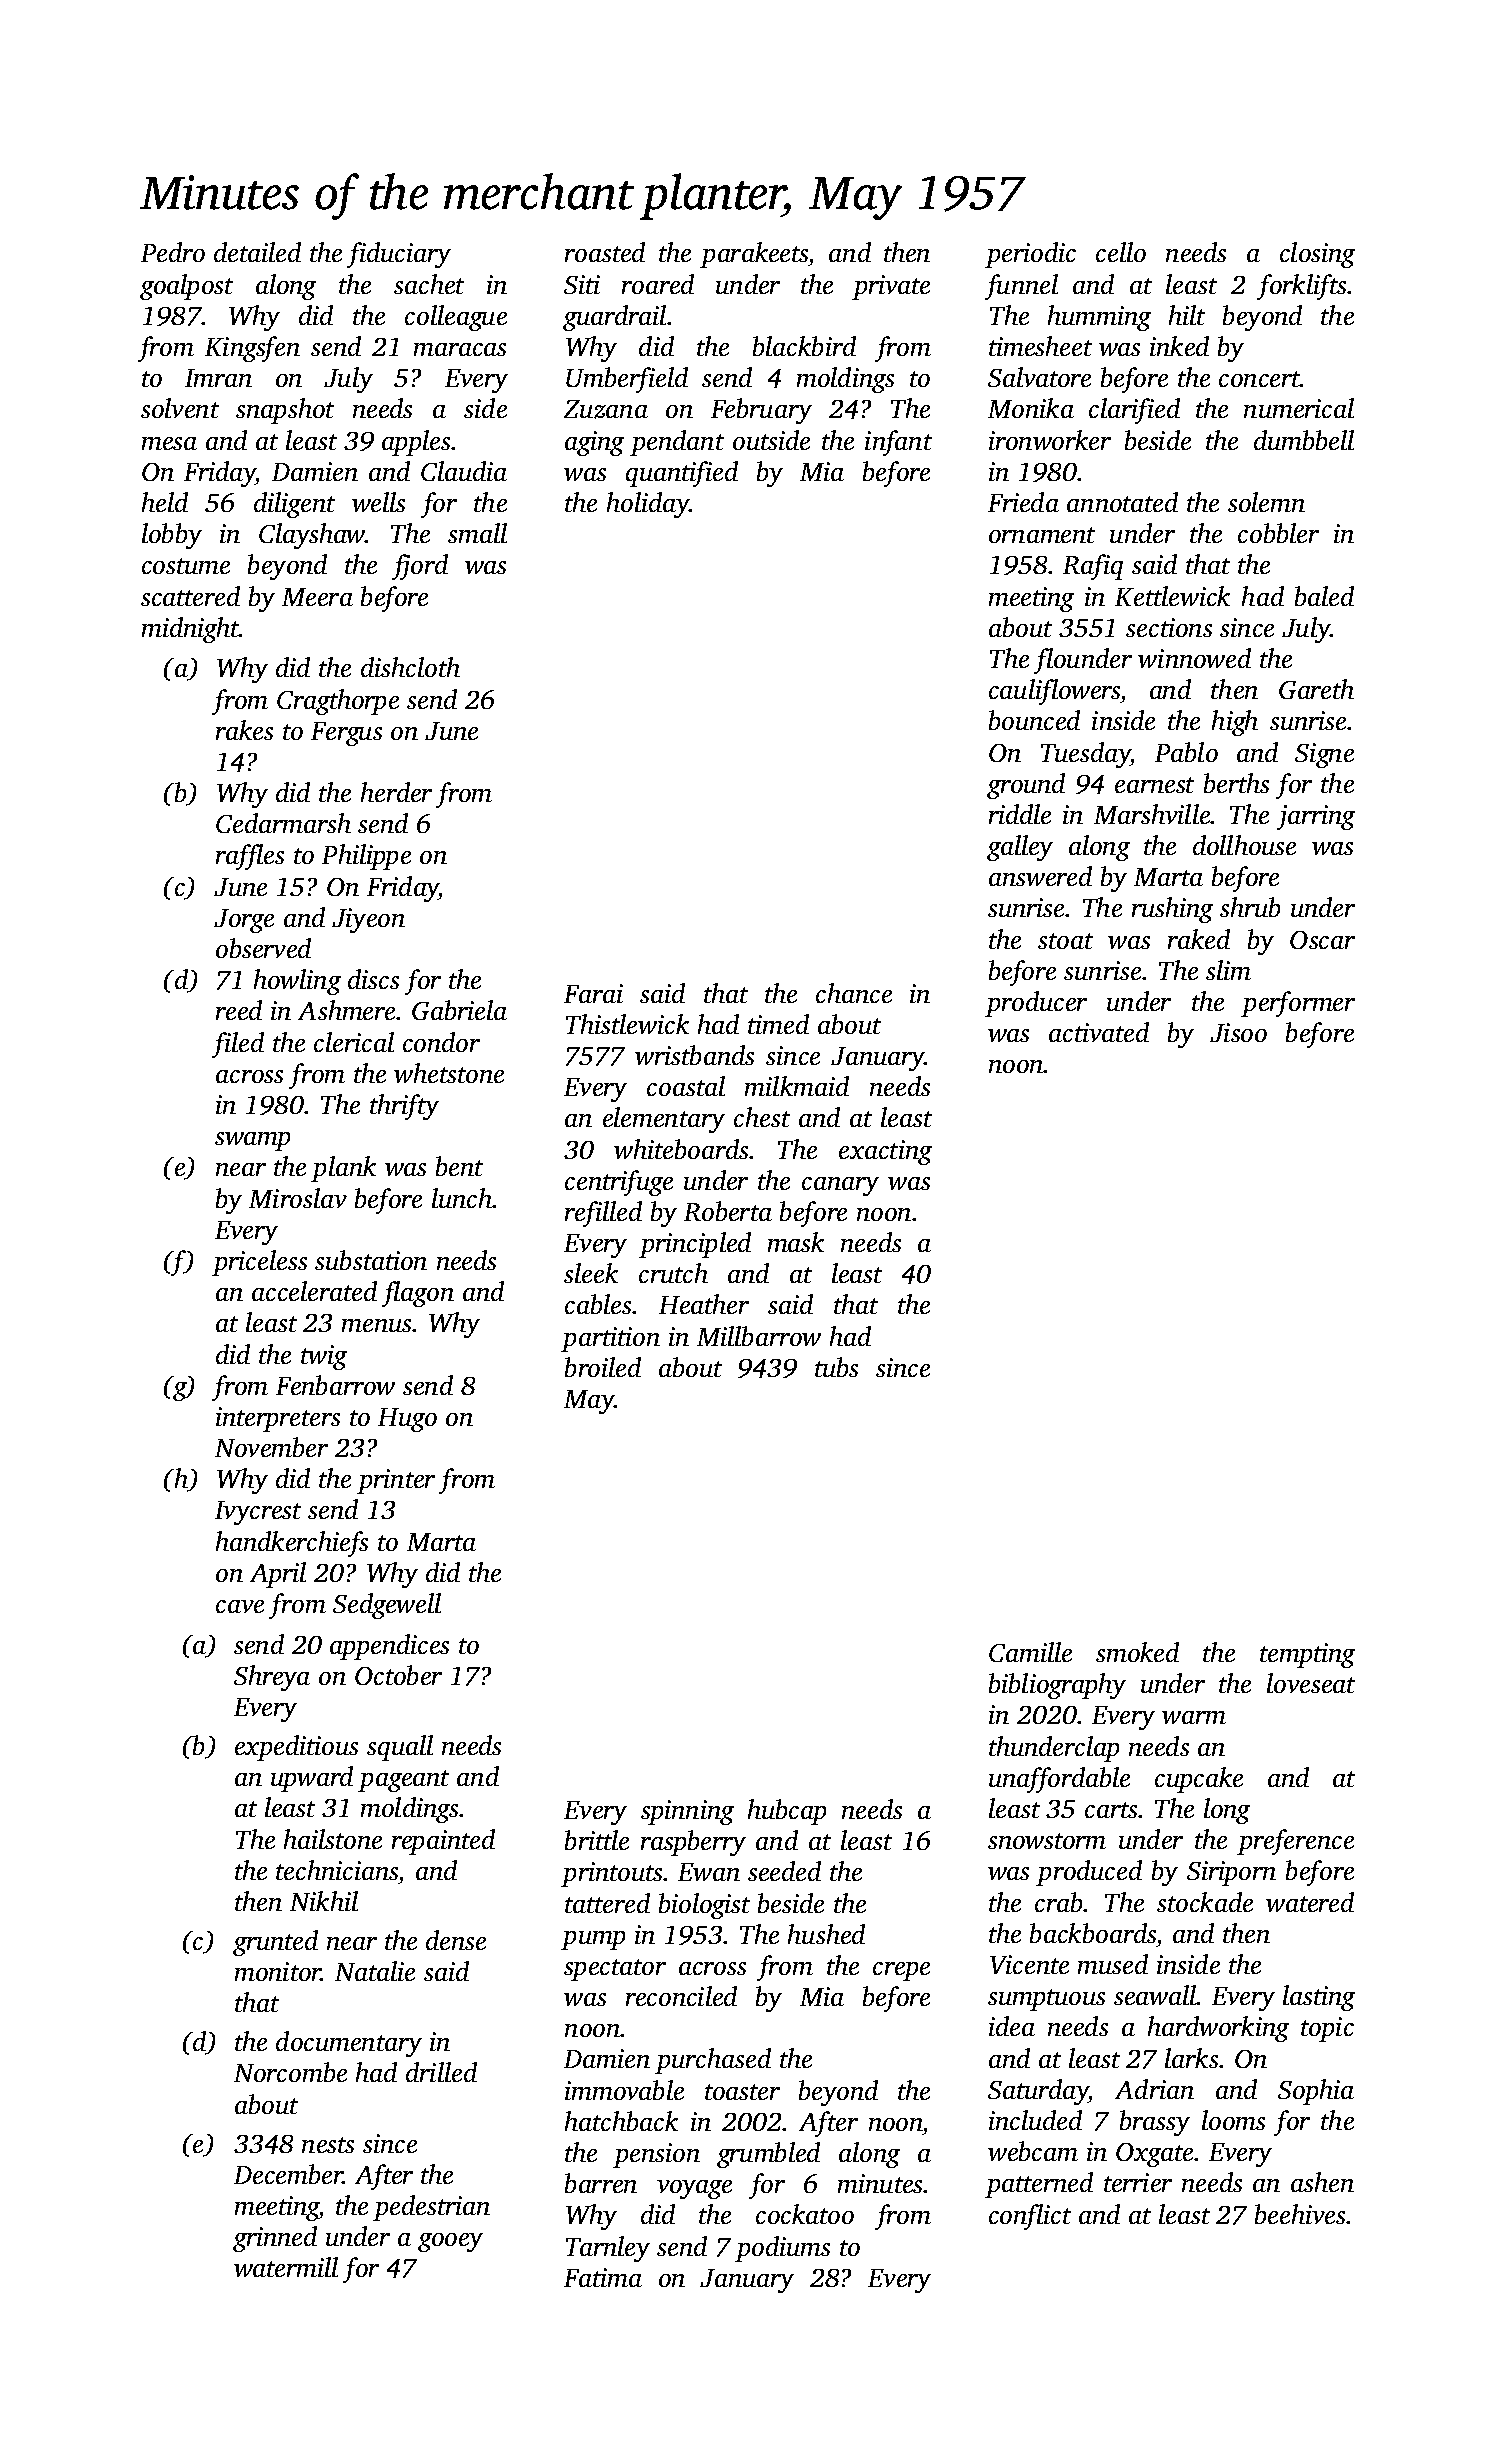 The image size is (1496, 2464). Describe the element at coordinates (286, 2267) in the document. I see `watermill` at that location.
